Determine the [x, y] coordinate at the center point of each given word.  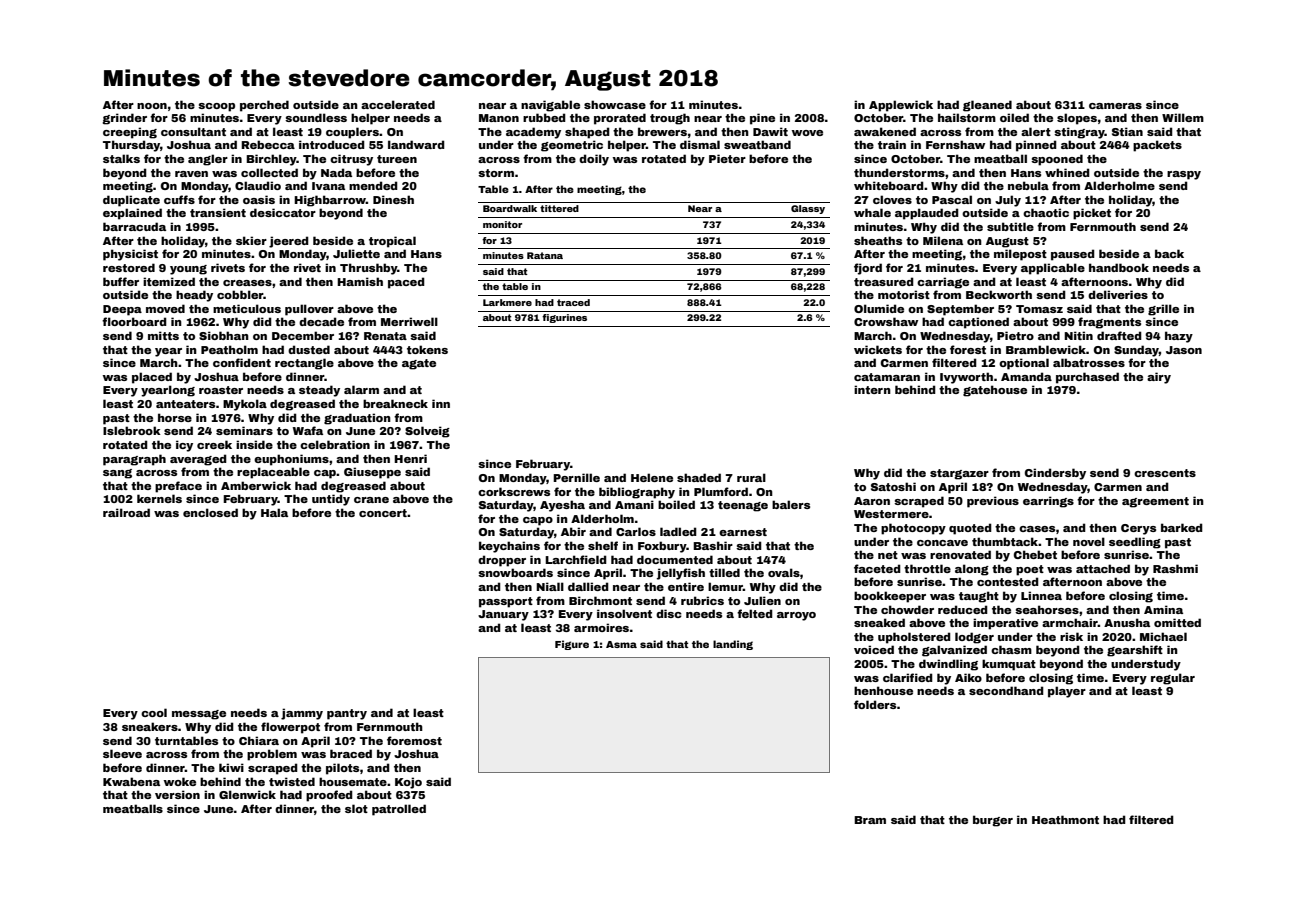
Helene [652, 477]
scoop [216, 107]
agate [419, 364]
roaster [221, 390]
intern [872, 389]
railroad [126, 512]
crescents [1165, 473]
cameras [1115, 106]
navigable [550, 106]
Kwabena [131, 781]
